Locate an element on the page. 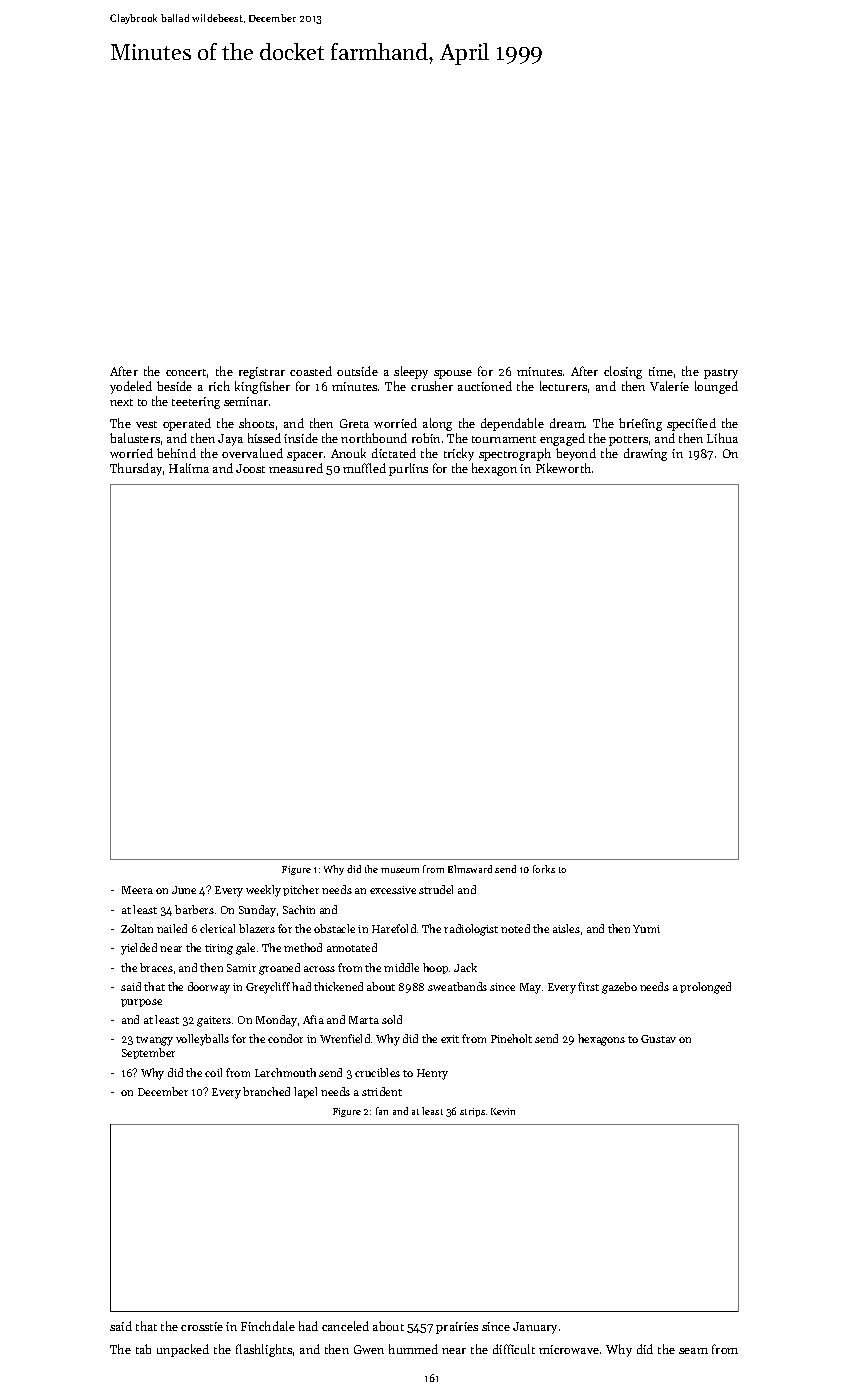  specified is located at coordinates (691, 424).
